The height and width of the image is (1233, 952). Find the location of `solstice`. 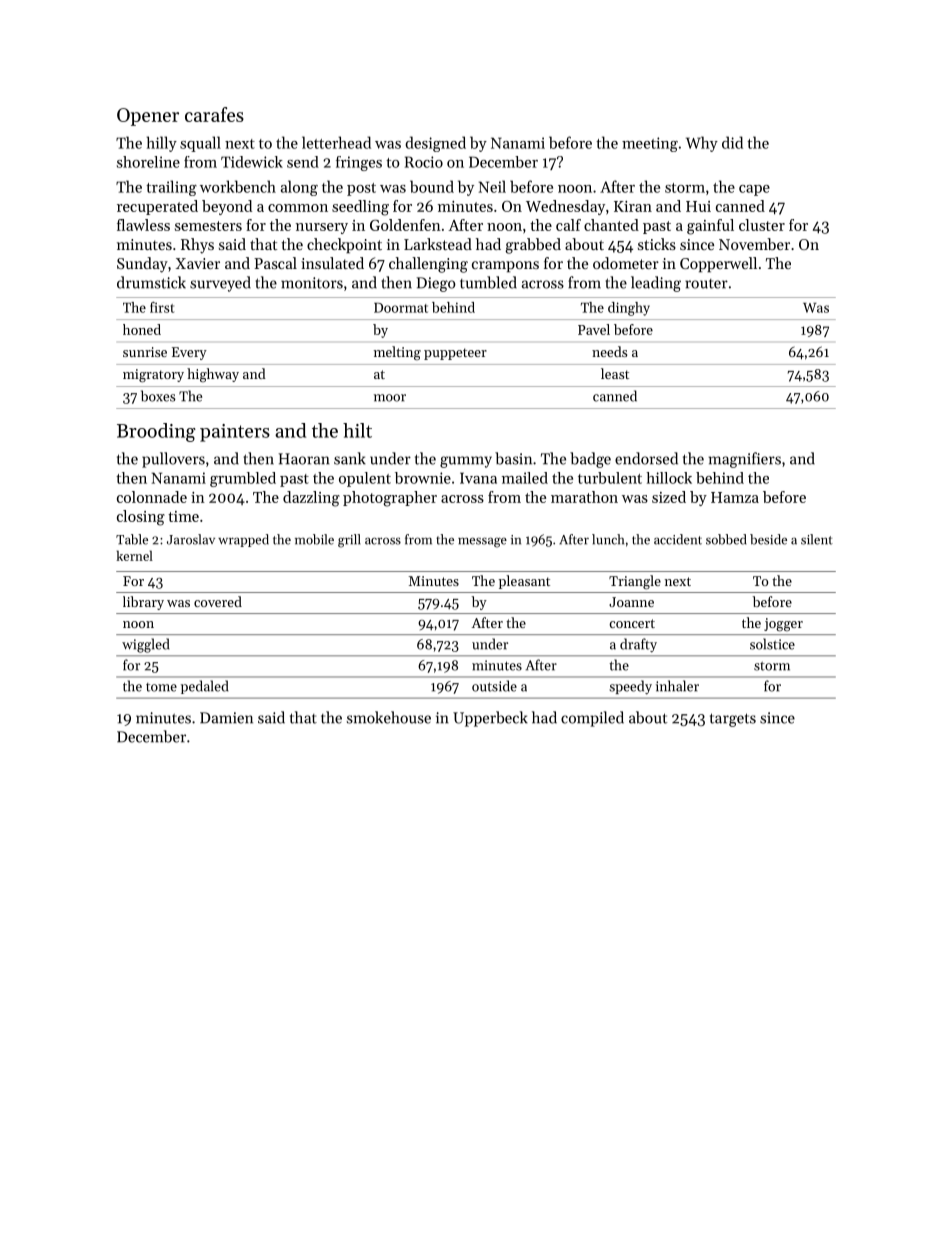

solstice is located at coordinates (772, 644).
